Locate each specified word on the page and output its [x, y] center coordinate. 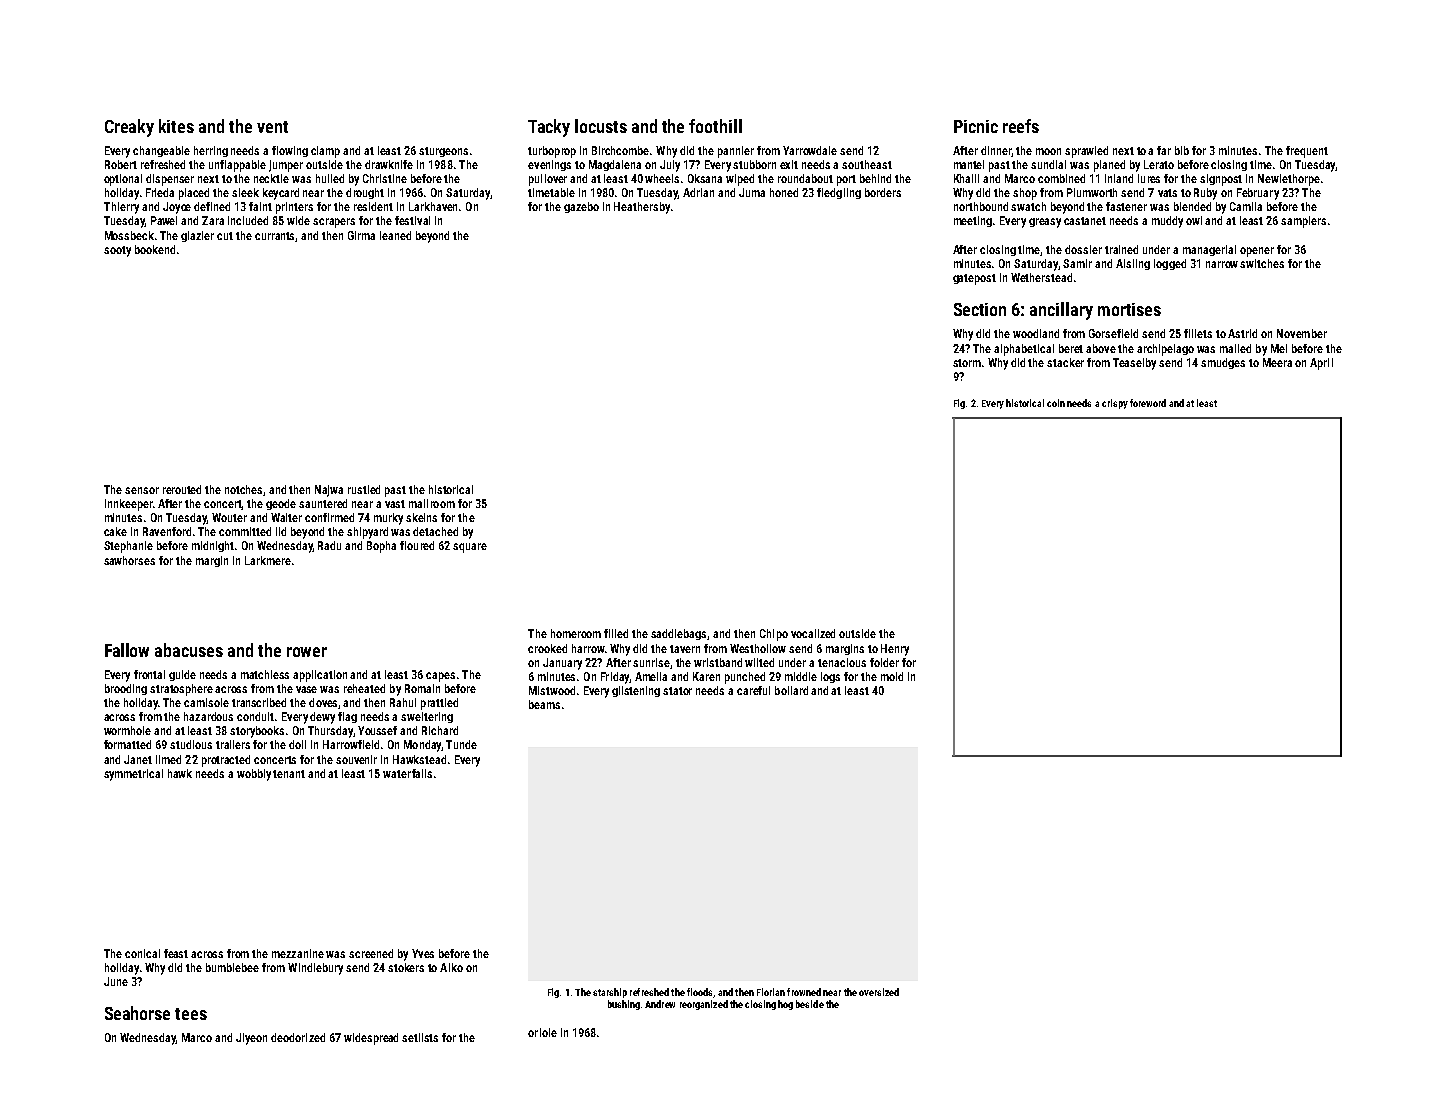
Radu [329, 545]
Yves [423, 953]
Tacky [549, 128]
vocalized [813, 633]
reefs [1021, 126]
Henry [895, 650]
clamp [325, 152]
